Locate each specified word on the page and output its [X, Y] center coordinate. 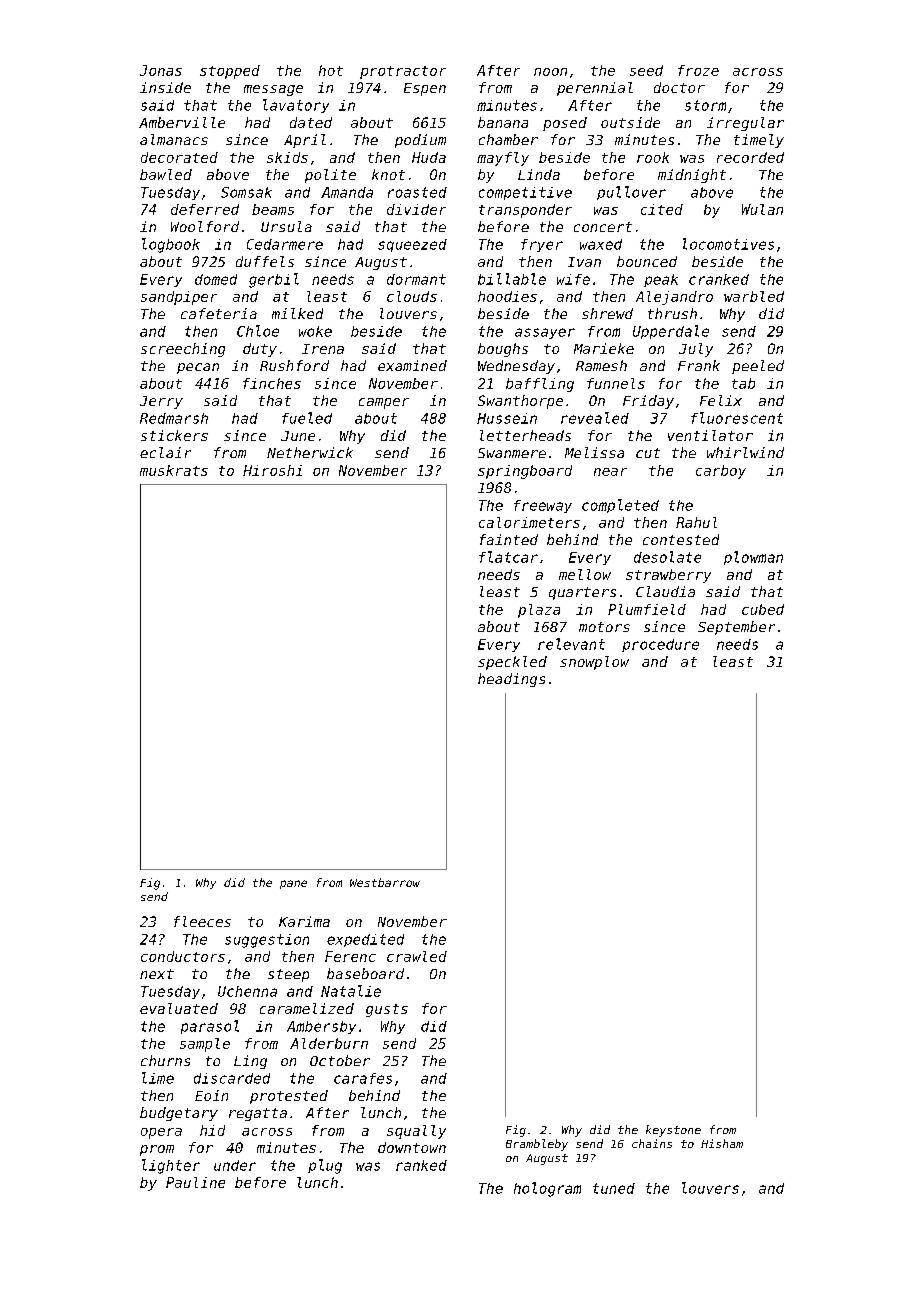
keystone [673, 1131]
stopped [230, 72]
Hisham [722, 1143]
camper [384, 403]
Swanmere [512, 453]
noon [550, 72]
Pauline [195, 1182]
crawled [417, 956]
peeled [758, 367]
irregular [745, 124]
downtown [412, 1147]
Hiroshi [272, 470]
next [157, 974]
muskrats [174, 470]
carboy [721, 472]
